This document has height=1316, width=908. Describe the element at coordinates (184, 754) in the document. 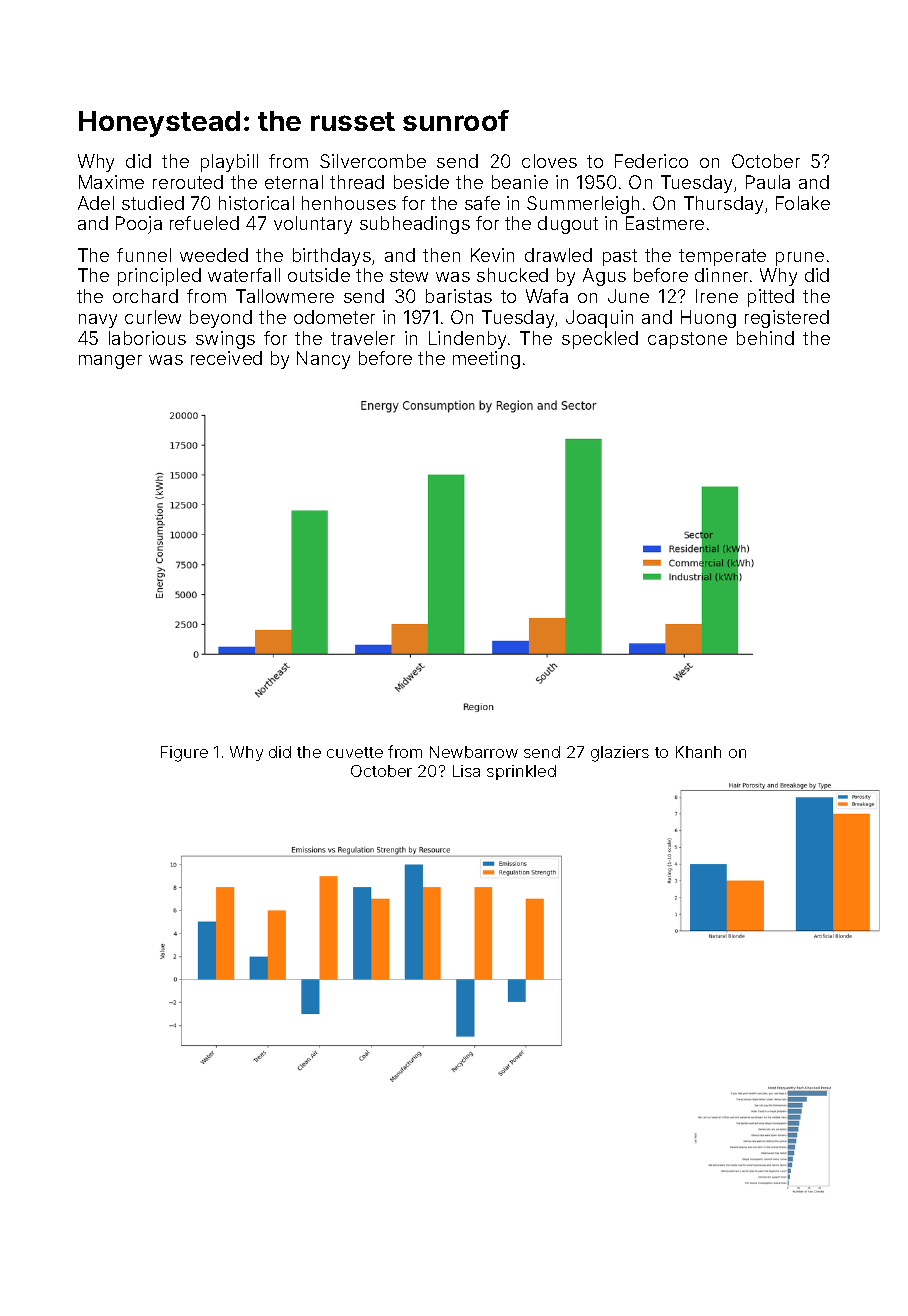

I see `Figure` at that location.
